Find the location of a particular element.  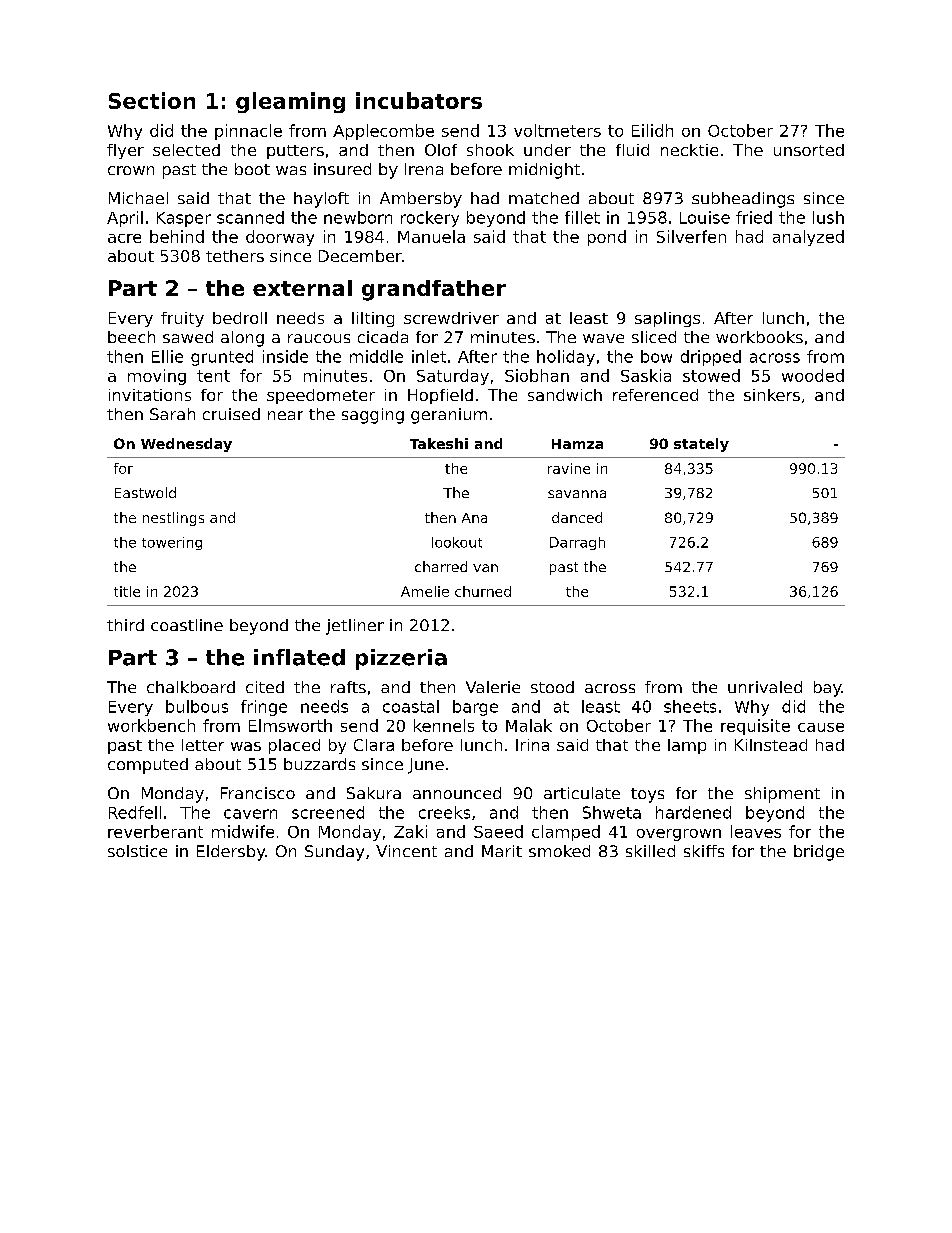

savanna is located at coordinates (577, 494).
